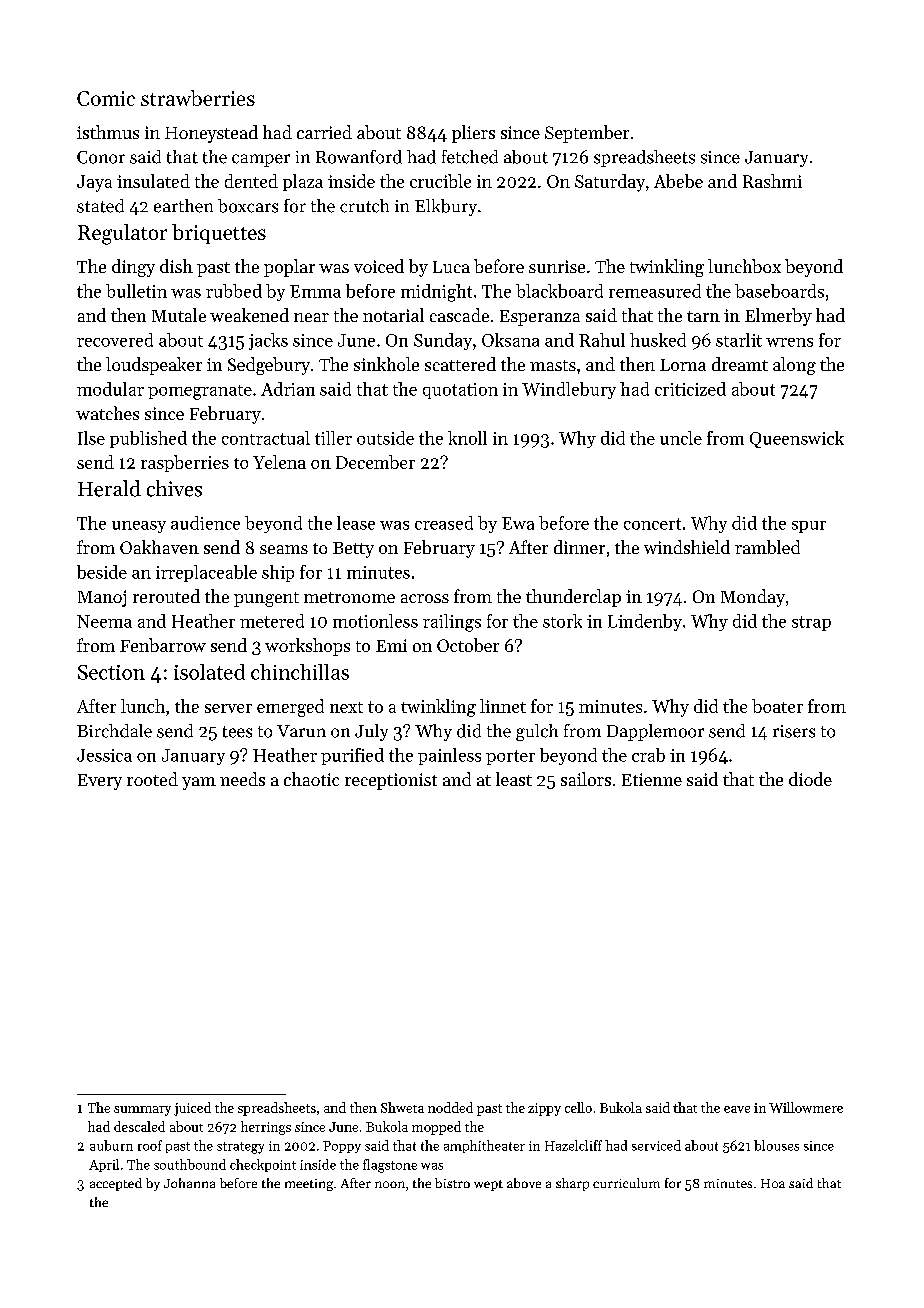 The width and height of the screenshot is (924, 1308). I want to click on Windlebury, so click(569, 390).
